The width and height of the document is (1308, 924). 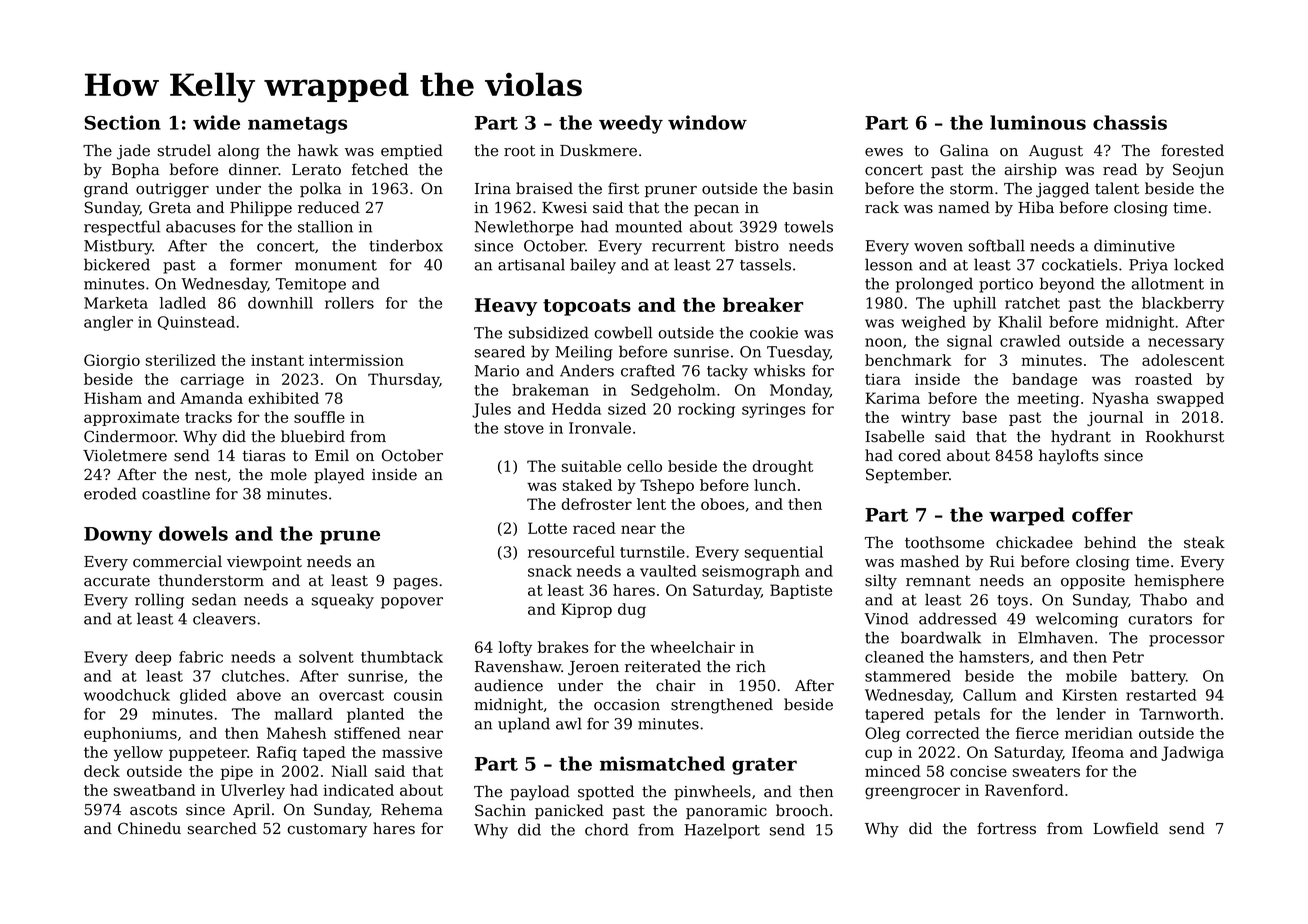 What do you see at coordinates (1186, 344) in the document?
I see `necessary` at bounding box center [1186, 344].
